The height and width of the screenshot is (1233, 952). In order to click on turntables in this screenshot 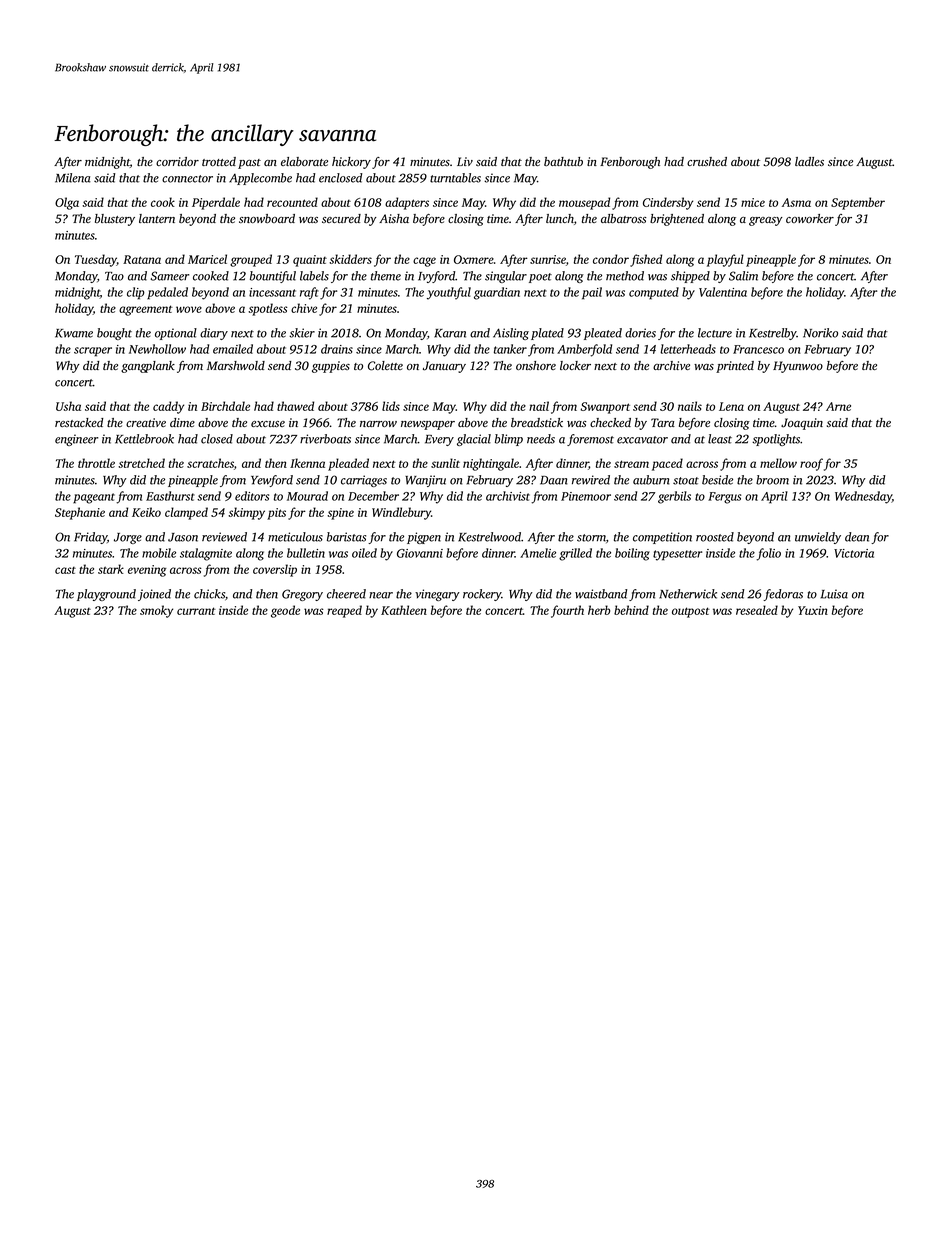, I will do `click(455, 178)`.
